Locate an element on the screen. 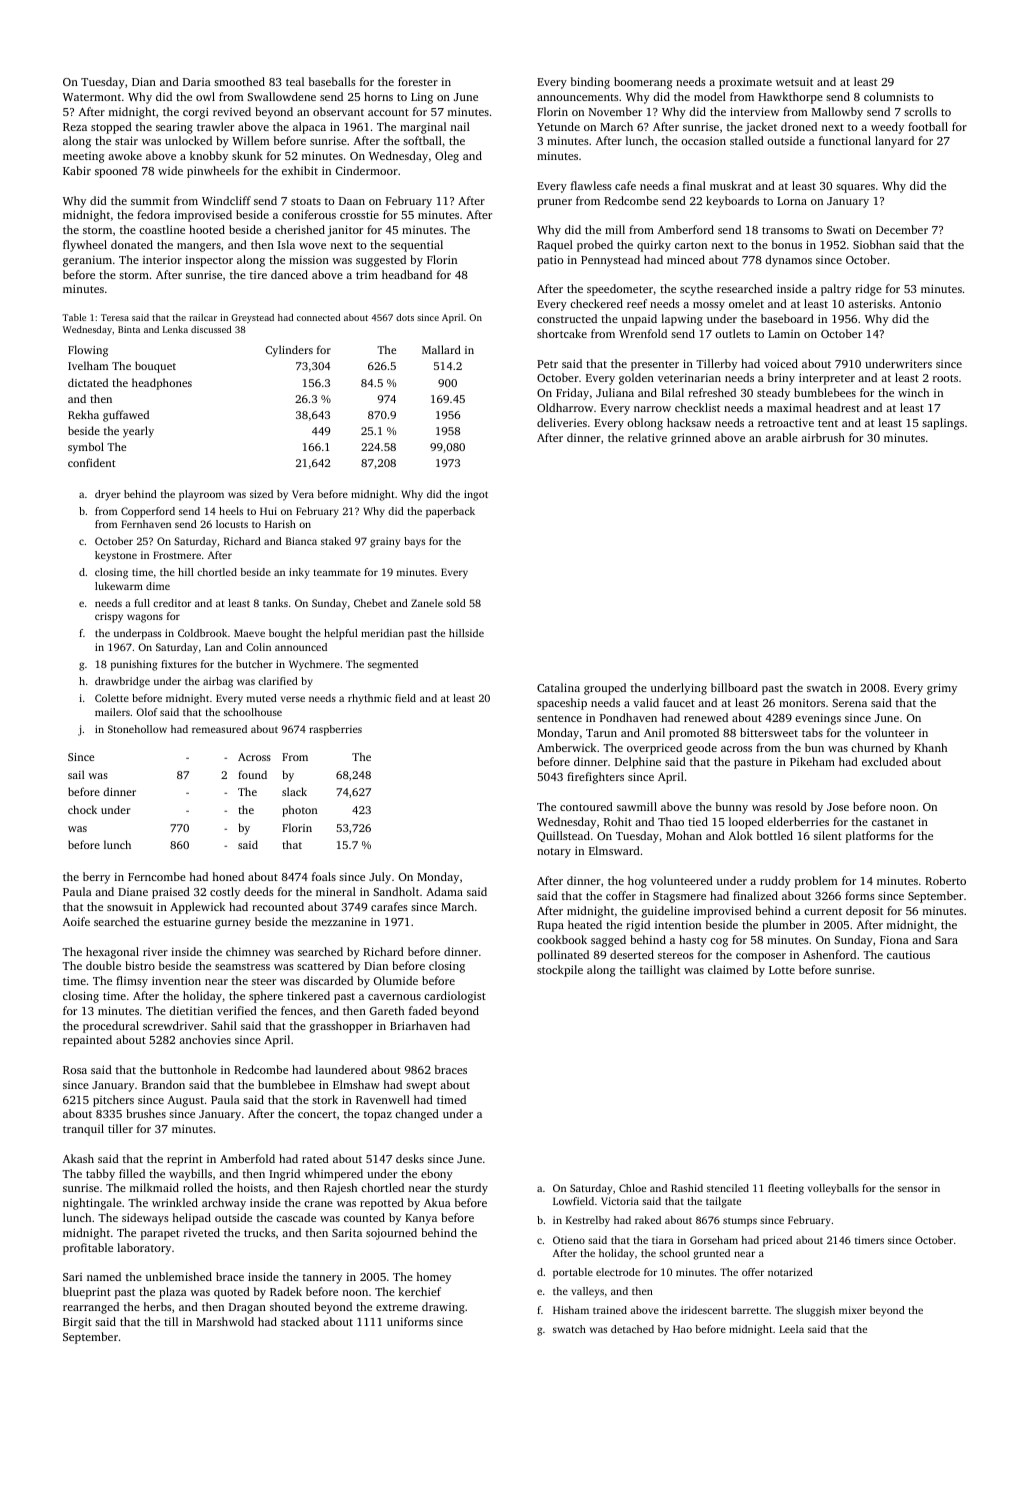  Chloe is located at coordinates (632, 1188).
